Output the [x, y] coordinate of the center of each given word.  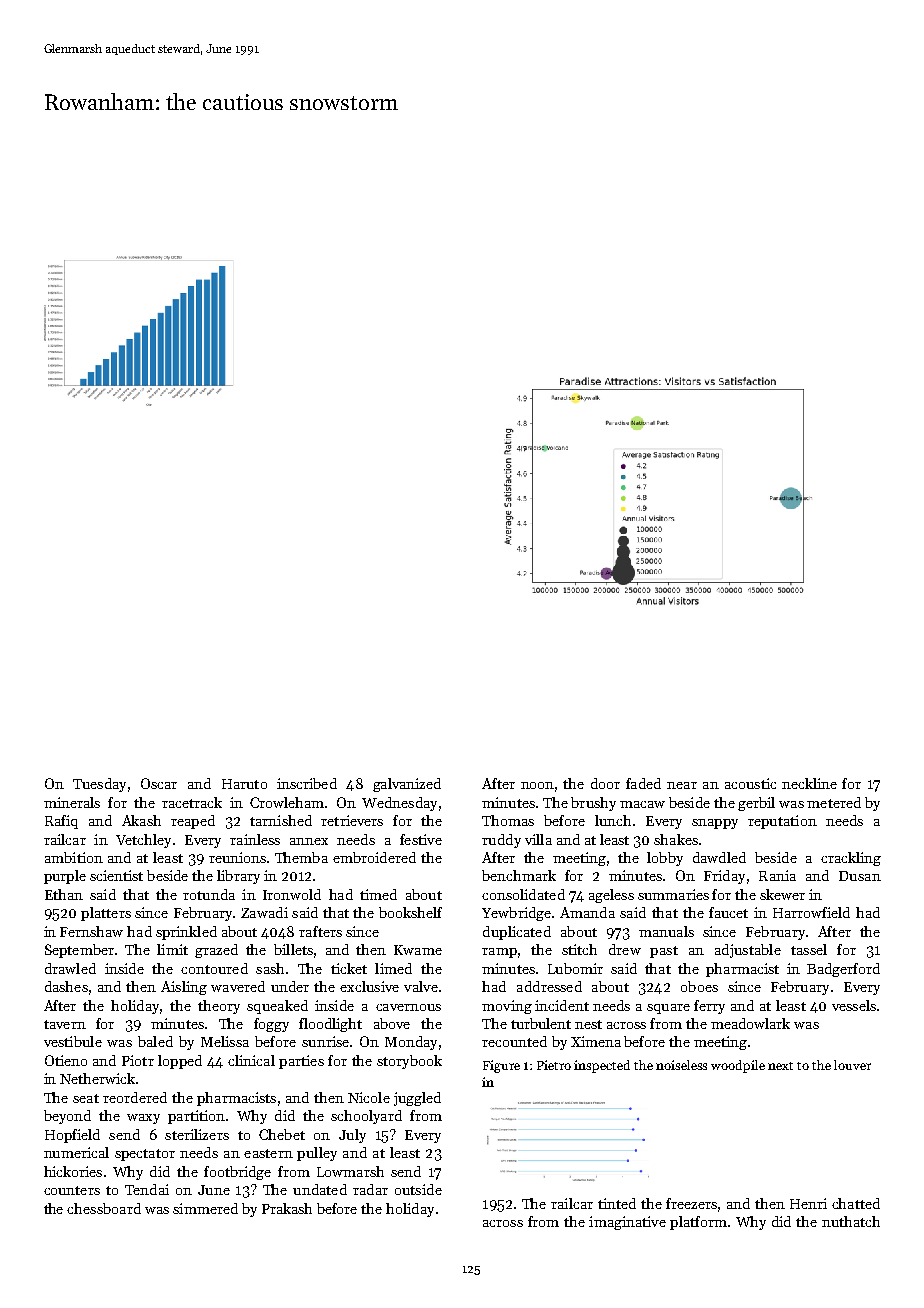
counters [72, 1190]
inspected [602, 1066]
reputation [782, 822]
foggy [271, 1025]
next [780, 1066]
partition [196, 1117]
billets [293, 949]
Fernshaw [91, 931]
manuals [666, 931]
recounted [514, 1041]
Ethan [64, 894]
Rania [777, 875]
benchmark [519, 875]
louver [852, 1065]
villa [538, 839]
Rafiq [61, 822]
